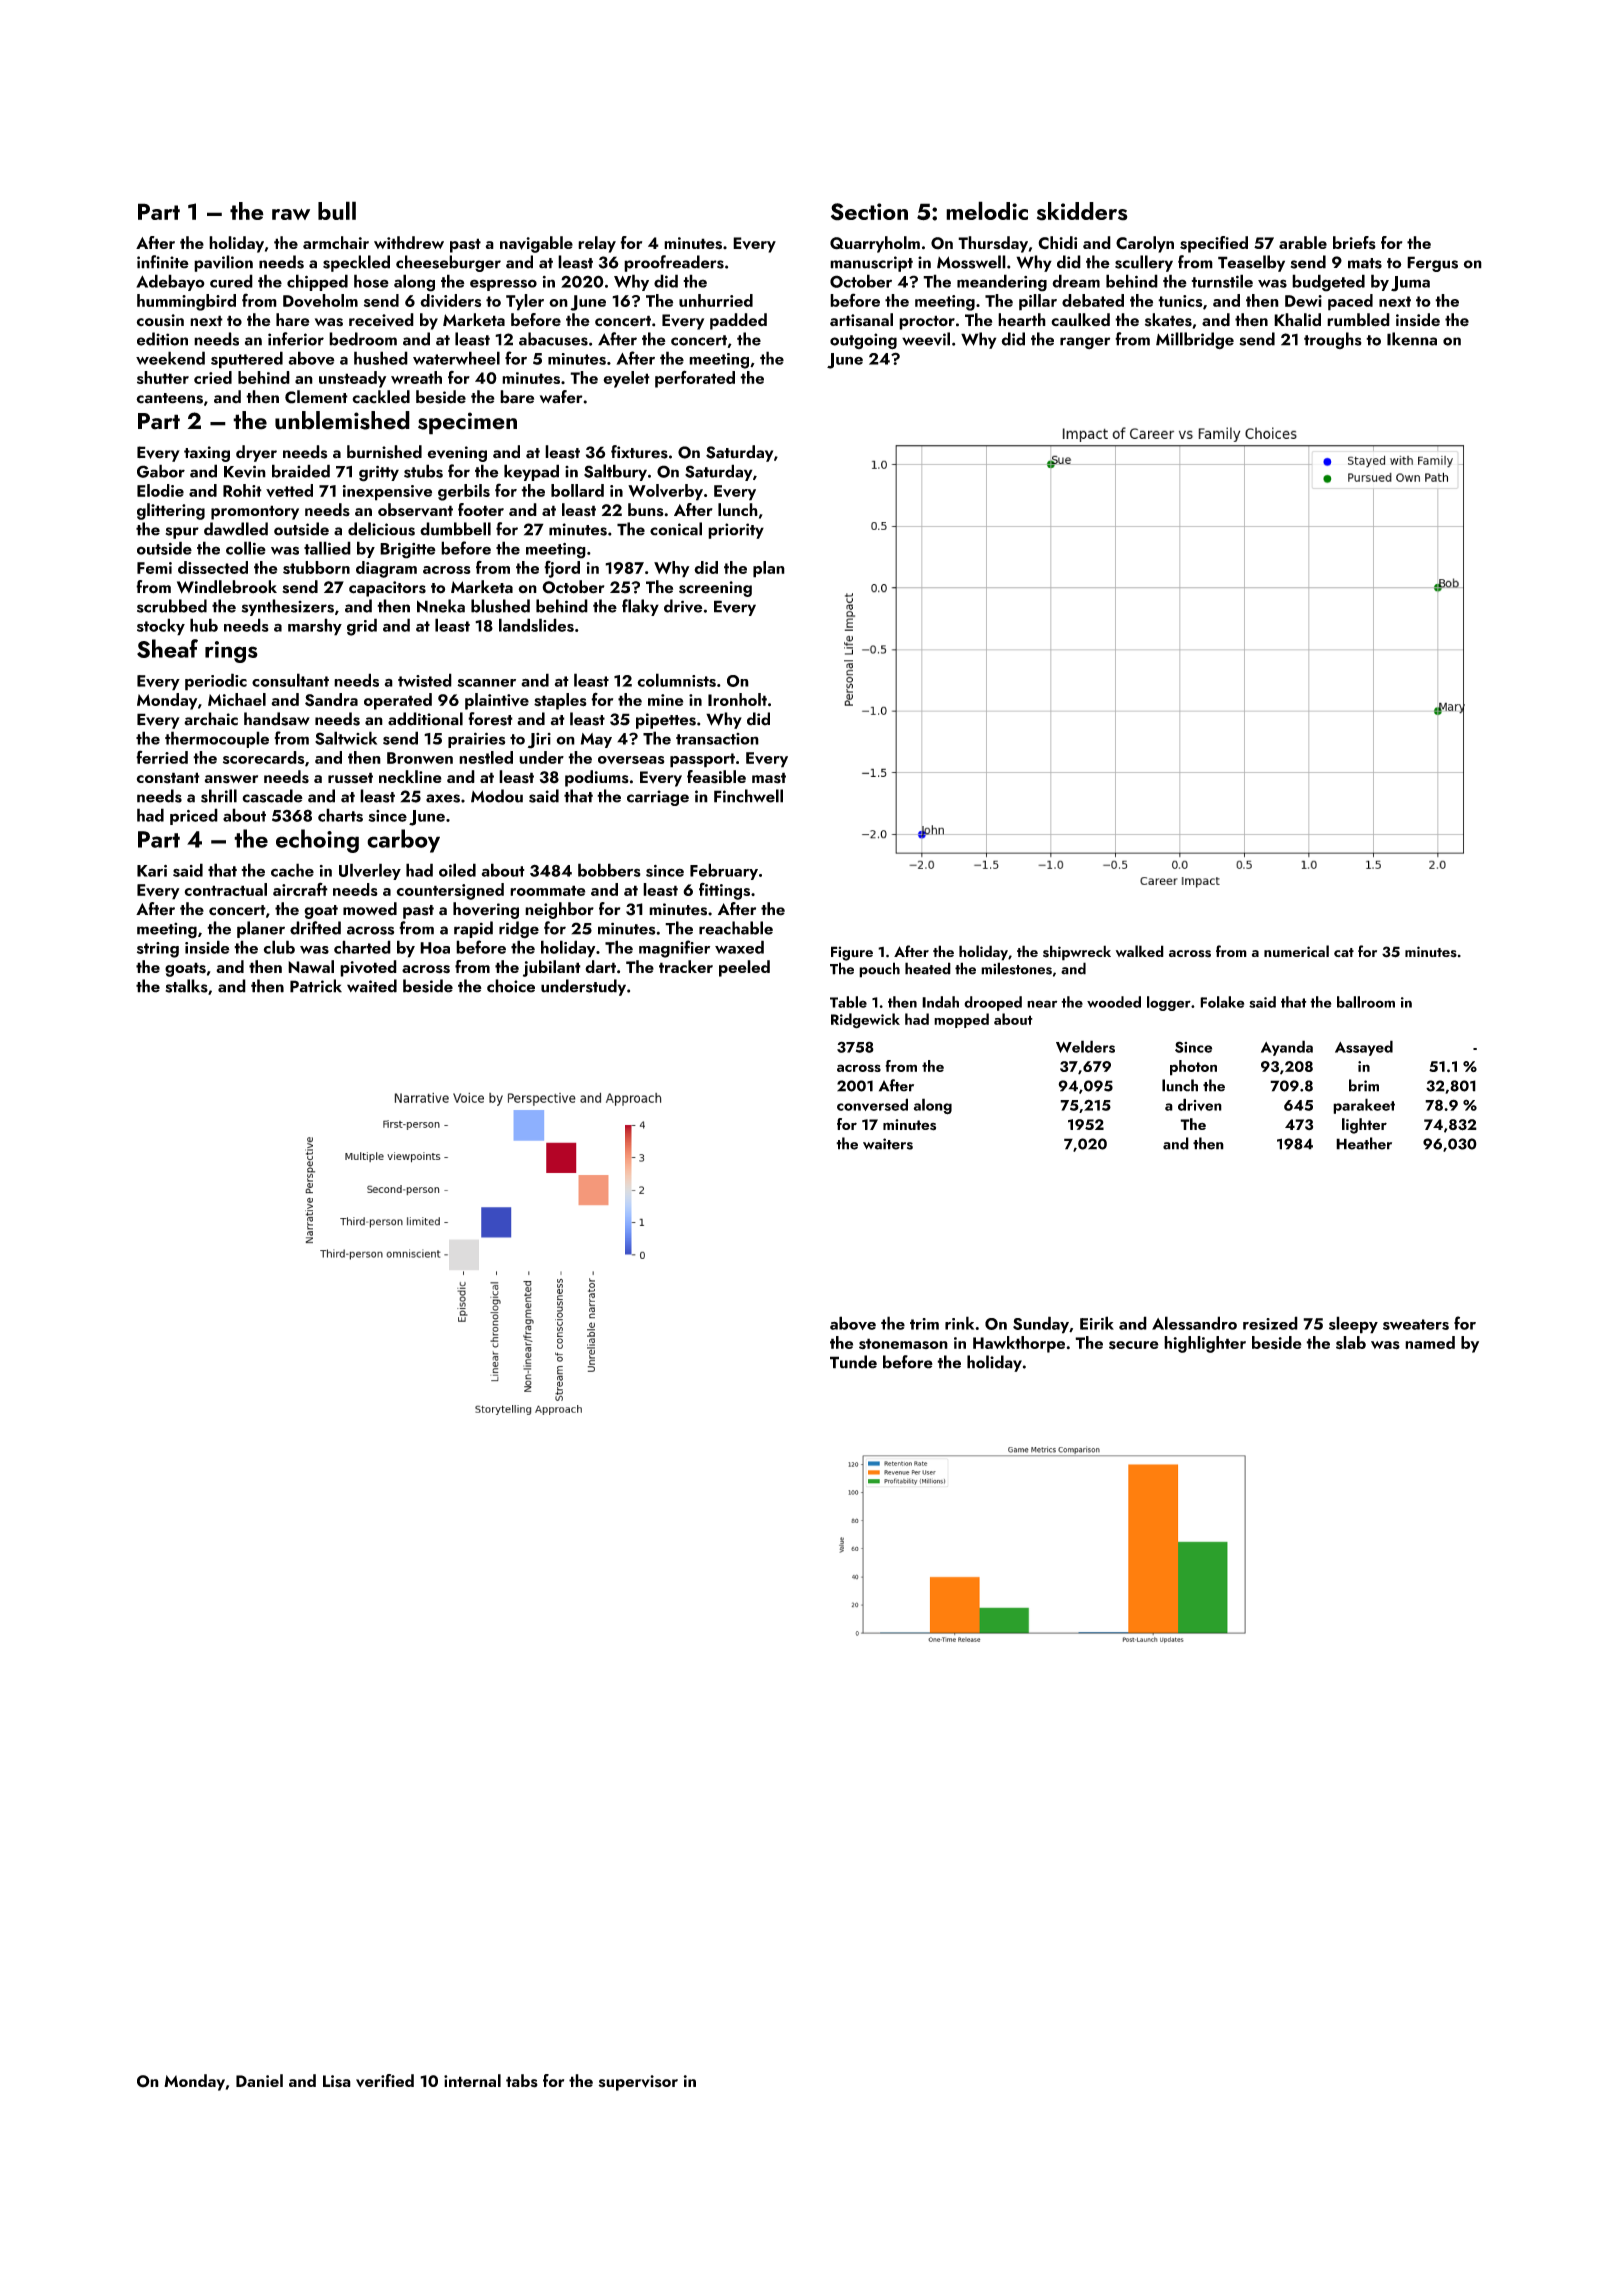 The image size is (1620, 2292). I want to click on stalks, so click(186, 986).
